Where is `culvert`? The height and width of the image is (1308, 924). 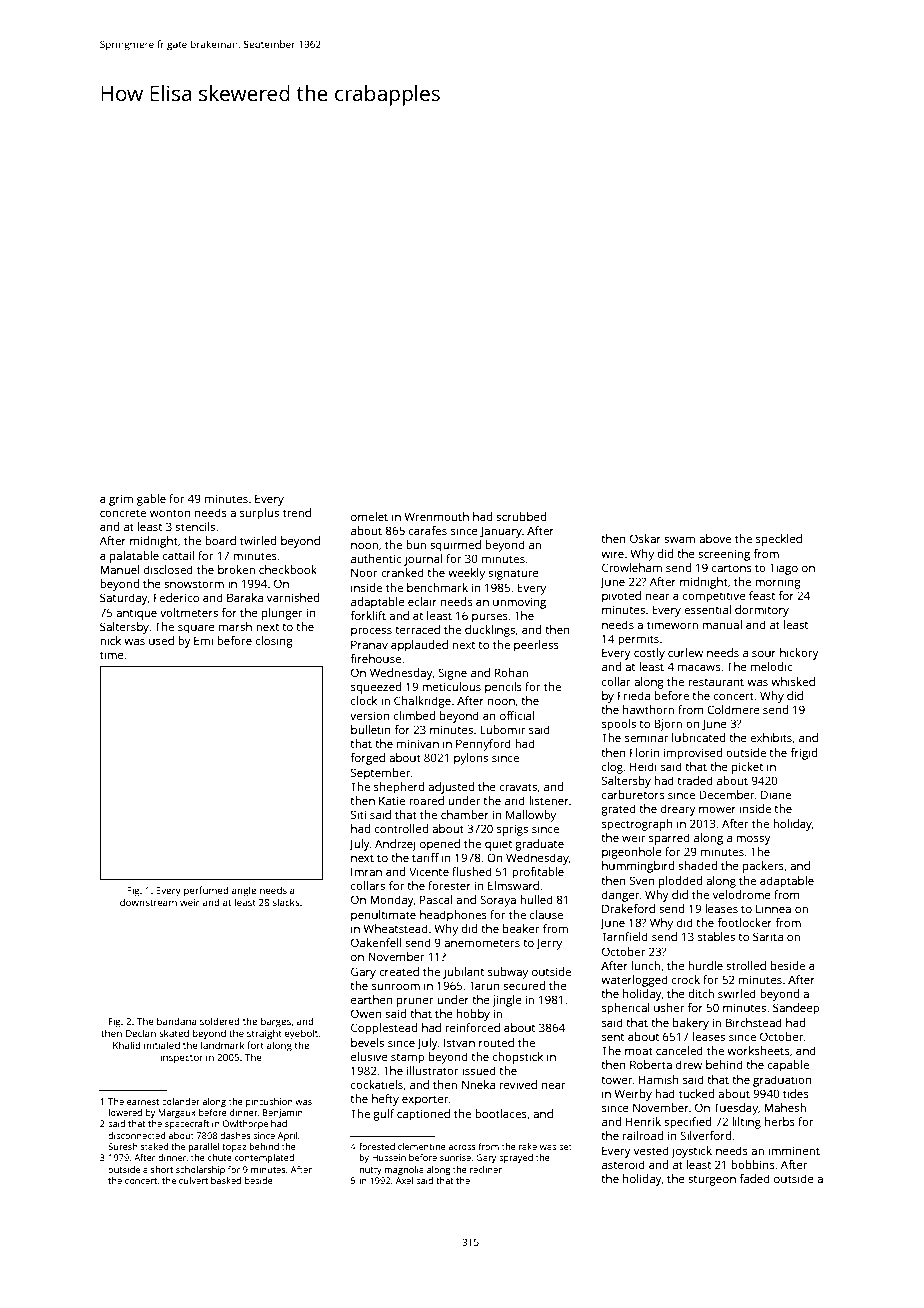
culvert is located at coordinates (193, 1180).
